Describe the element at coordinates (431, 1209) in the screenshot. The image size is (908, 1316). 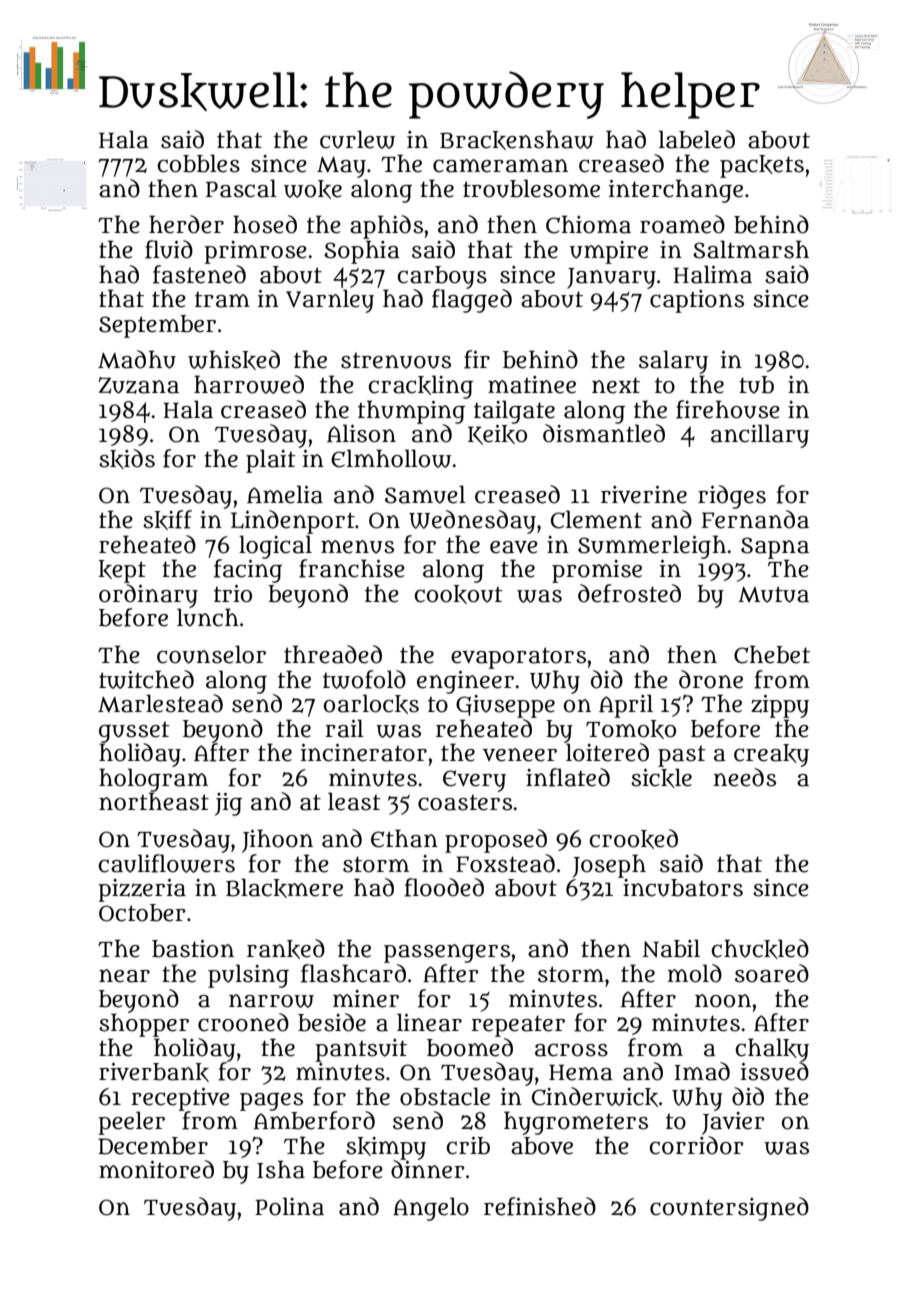
I see `Angelo` at that location.
